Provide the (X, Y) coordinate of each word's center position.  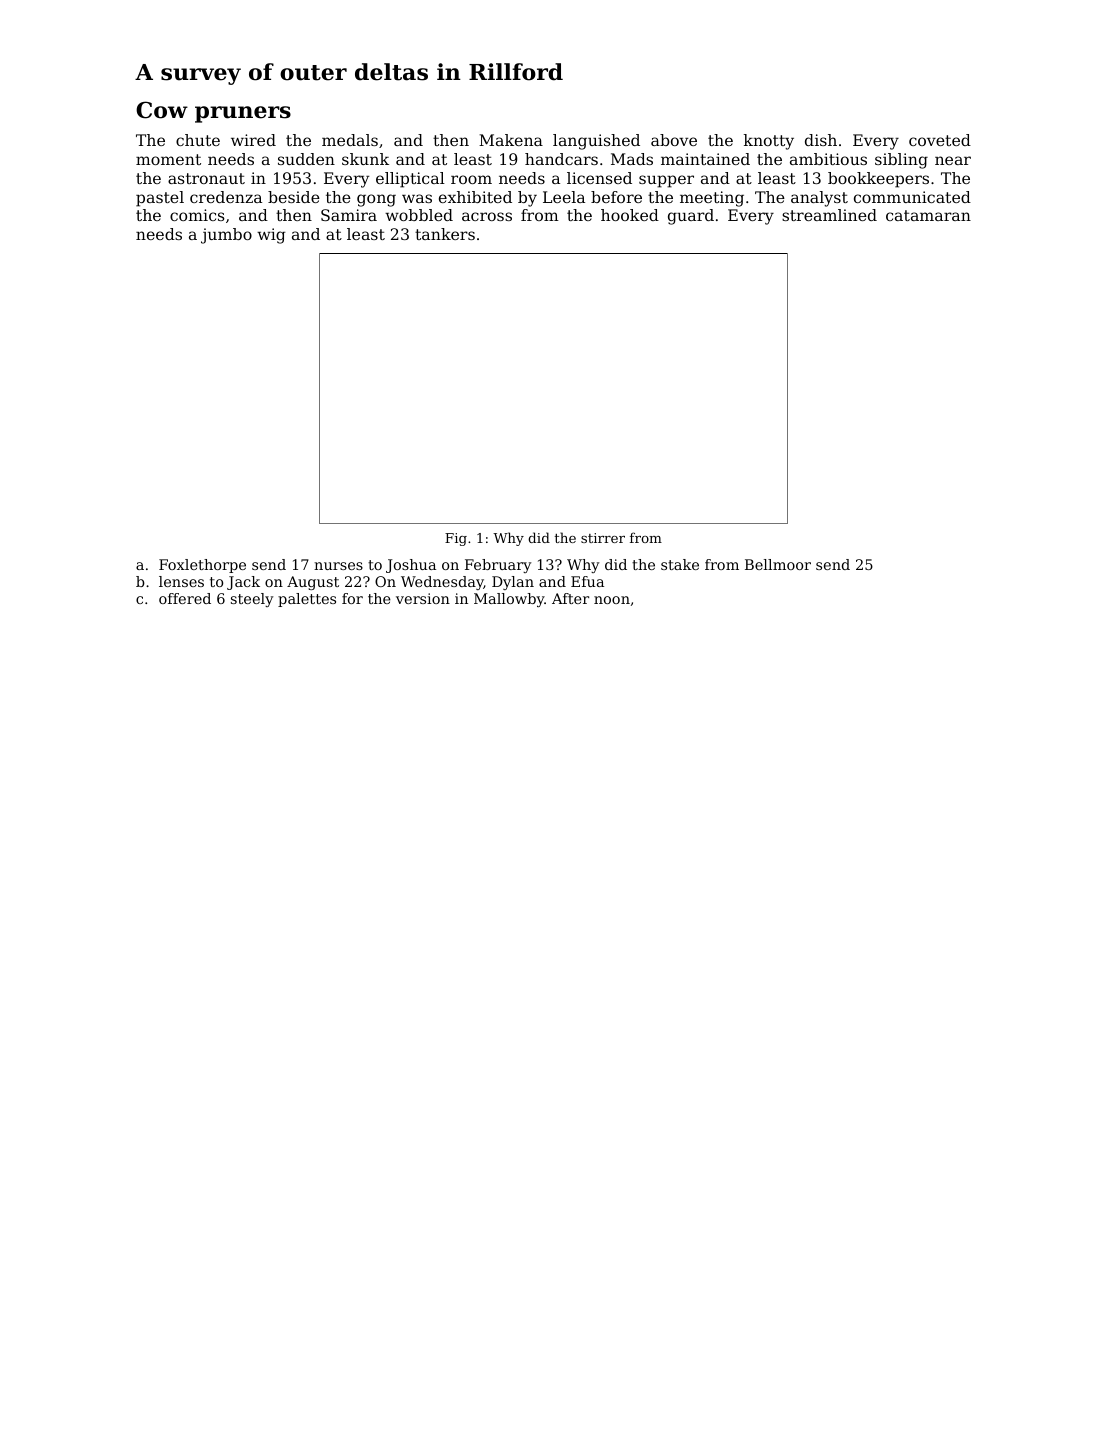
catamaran (928, 215)
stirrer (603, 538)
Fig (456, 539)
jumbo (226, 236)
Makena (511, 140)
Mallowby (509, 600)
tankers (445, 234)
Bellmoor (778, 564)
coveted (940, 140)
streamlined (829, 215)
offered (185, 598)
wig (271, 236)
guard (691, 217)
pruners (243, 114)
